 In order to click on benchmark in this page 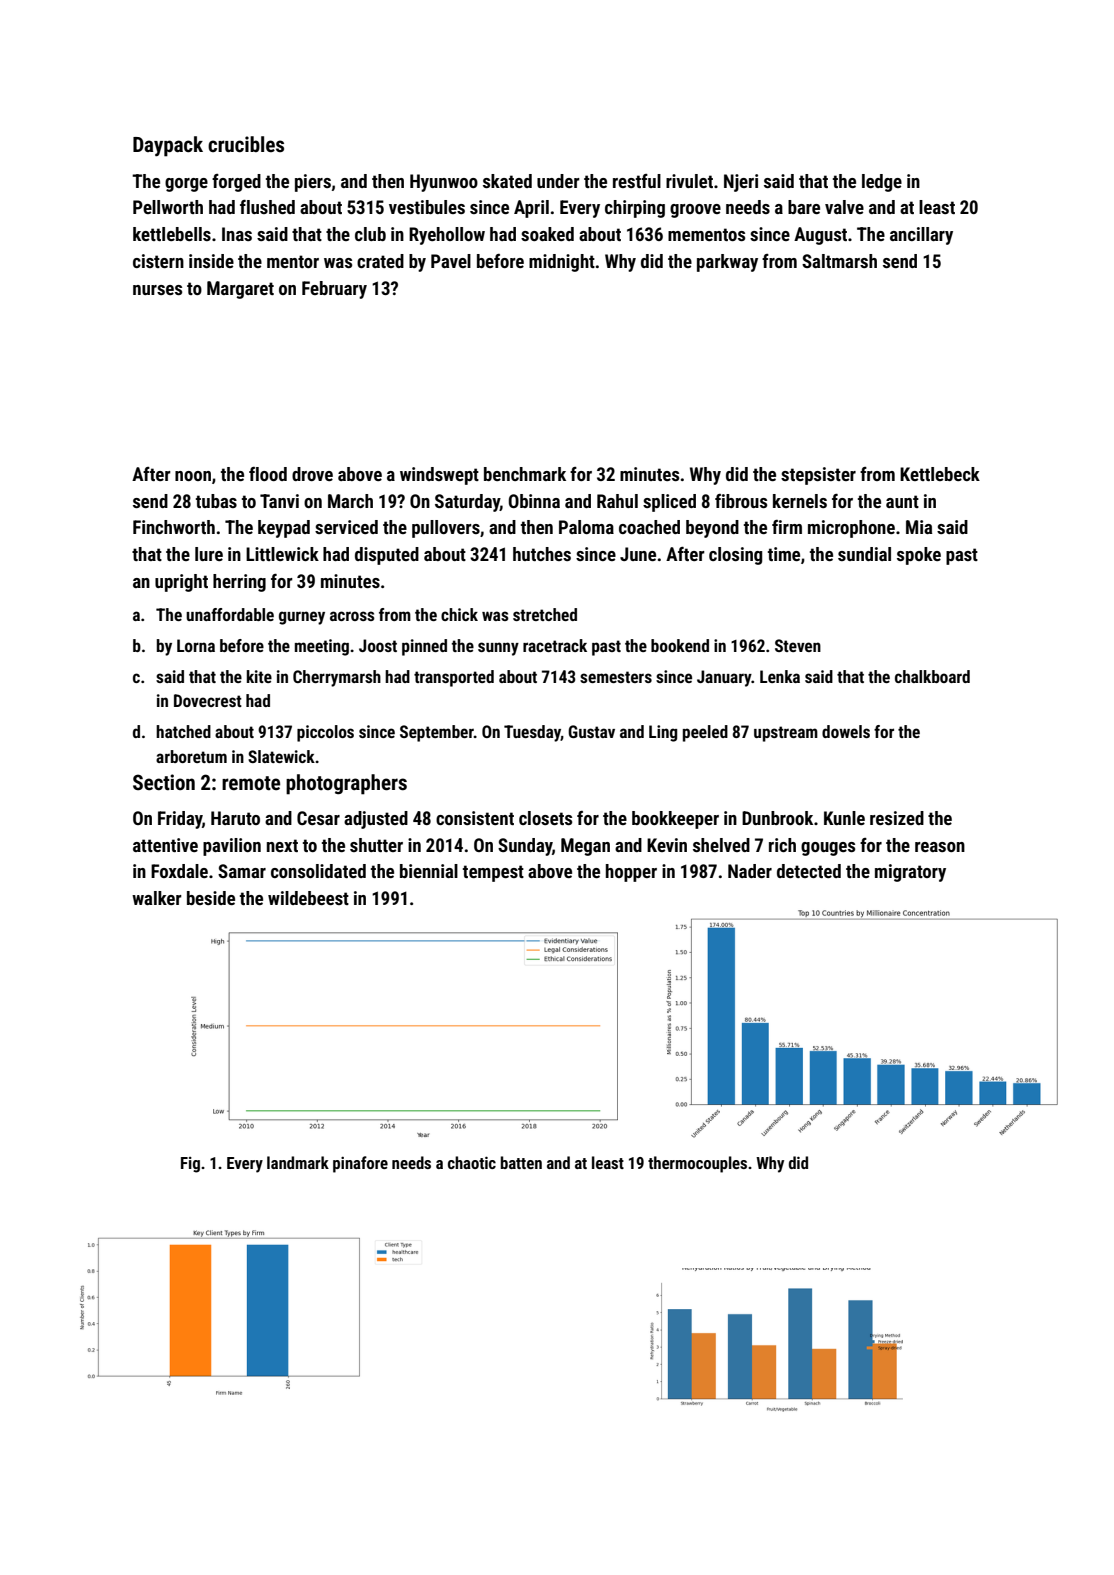, I will do `click(525, 474)`.
